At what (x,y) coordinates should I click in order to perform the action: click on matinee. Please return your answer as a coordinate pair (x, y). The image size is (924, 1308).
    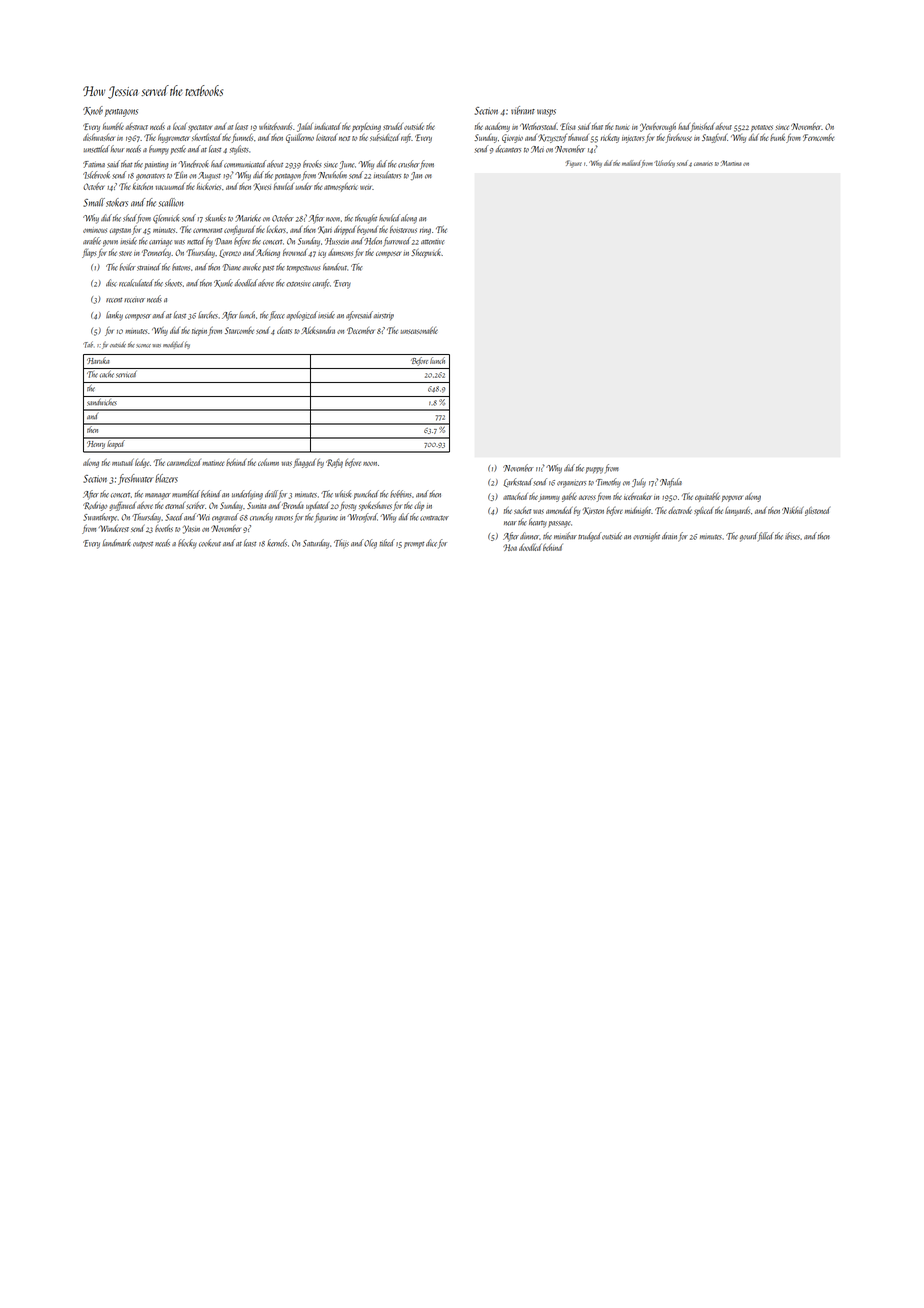
    Looking at the image, I should click on (213, 463).
